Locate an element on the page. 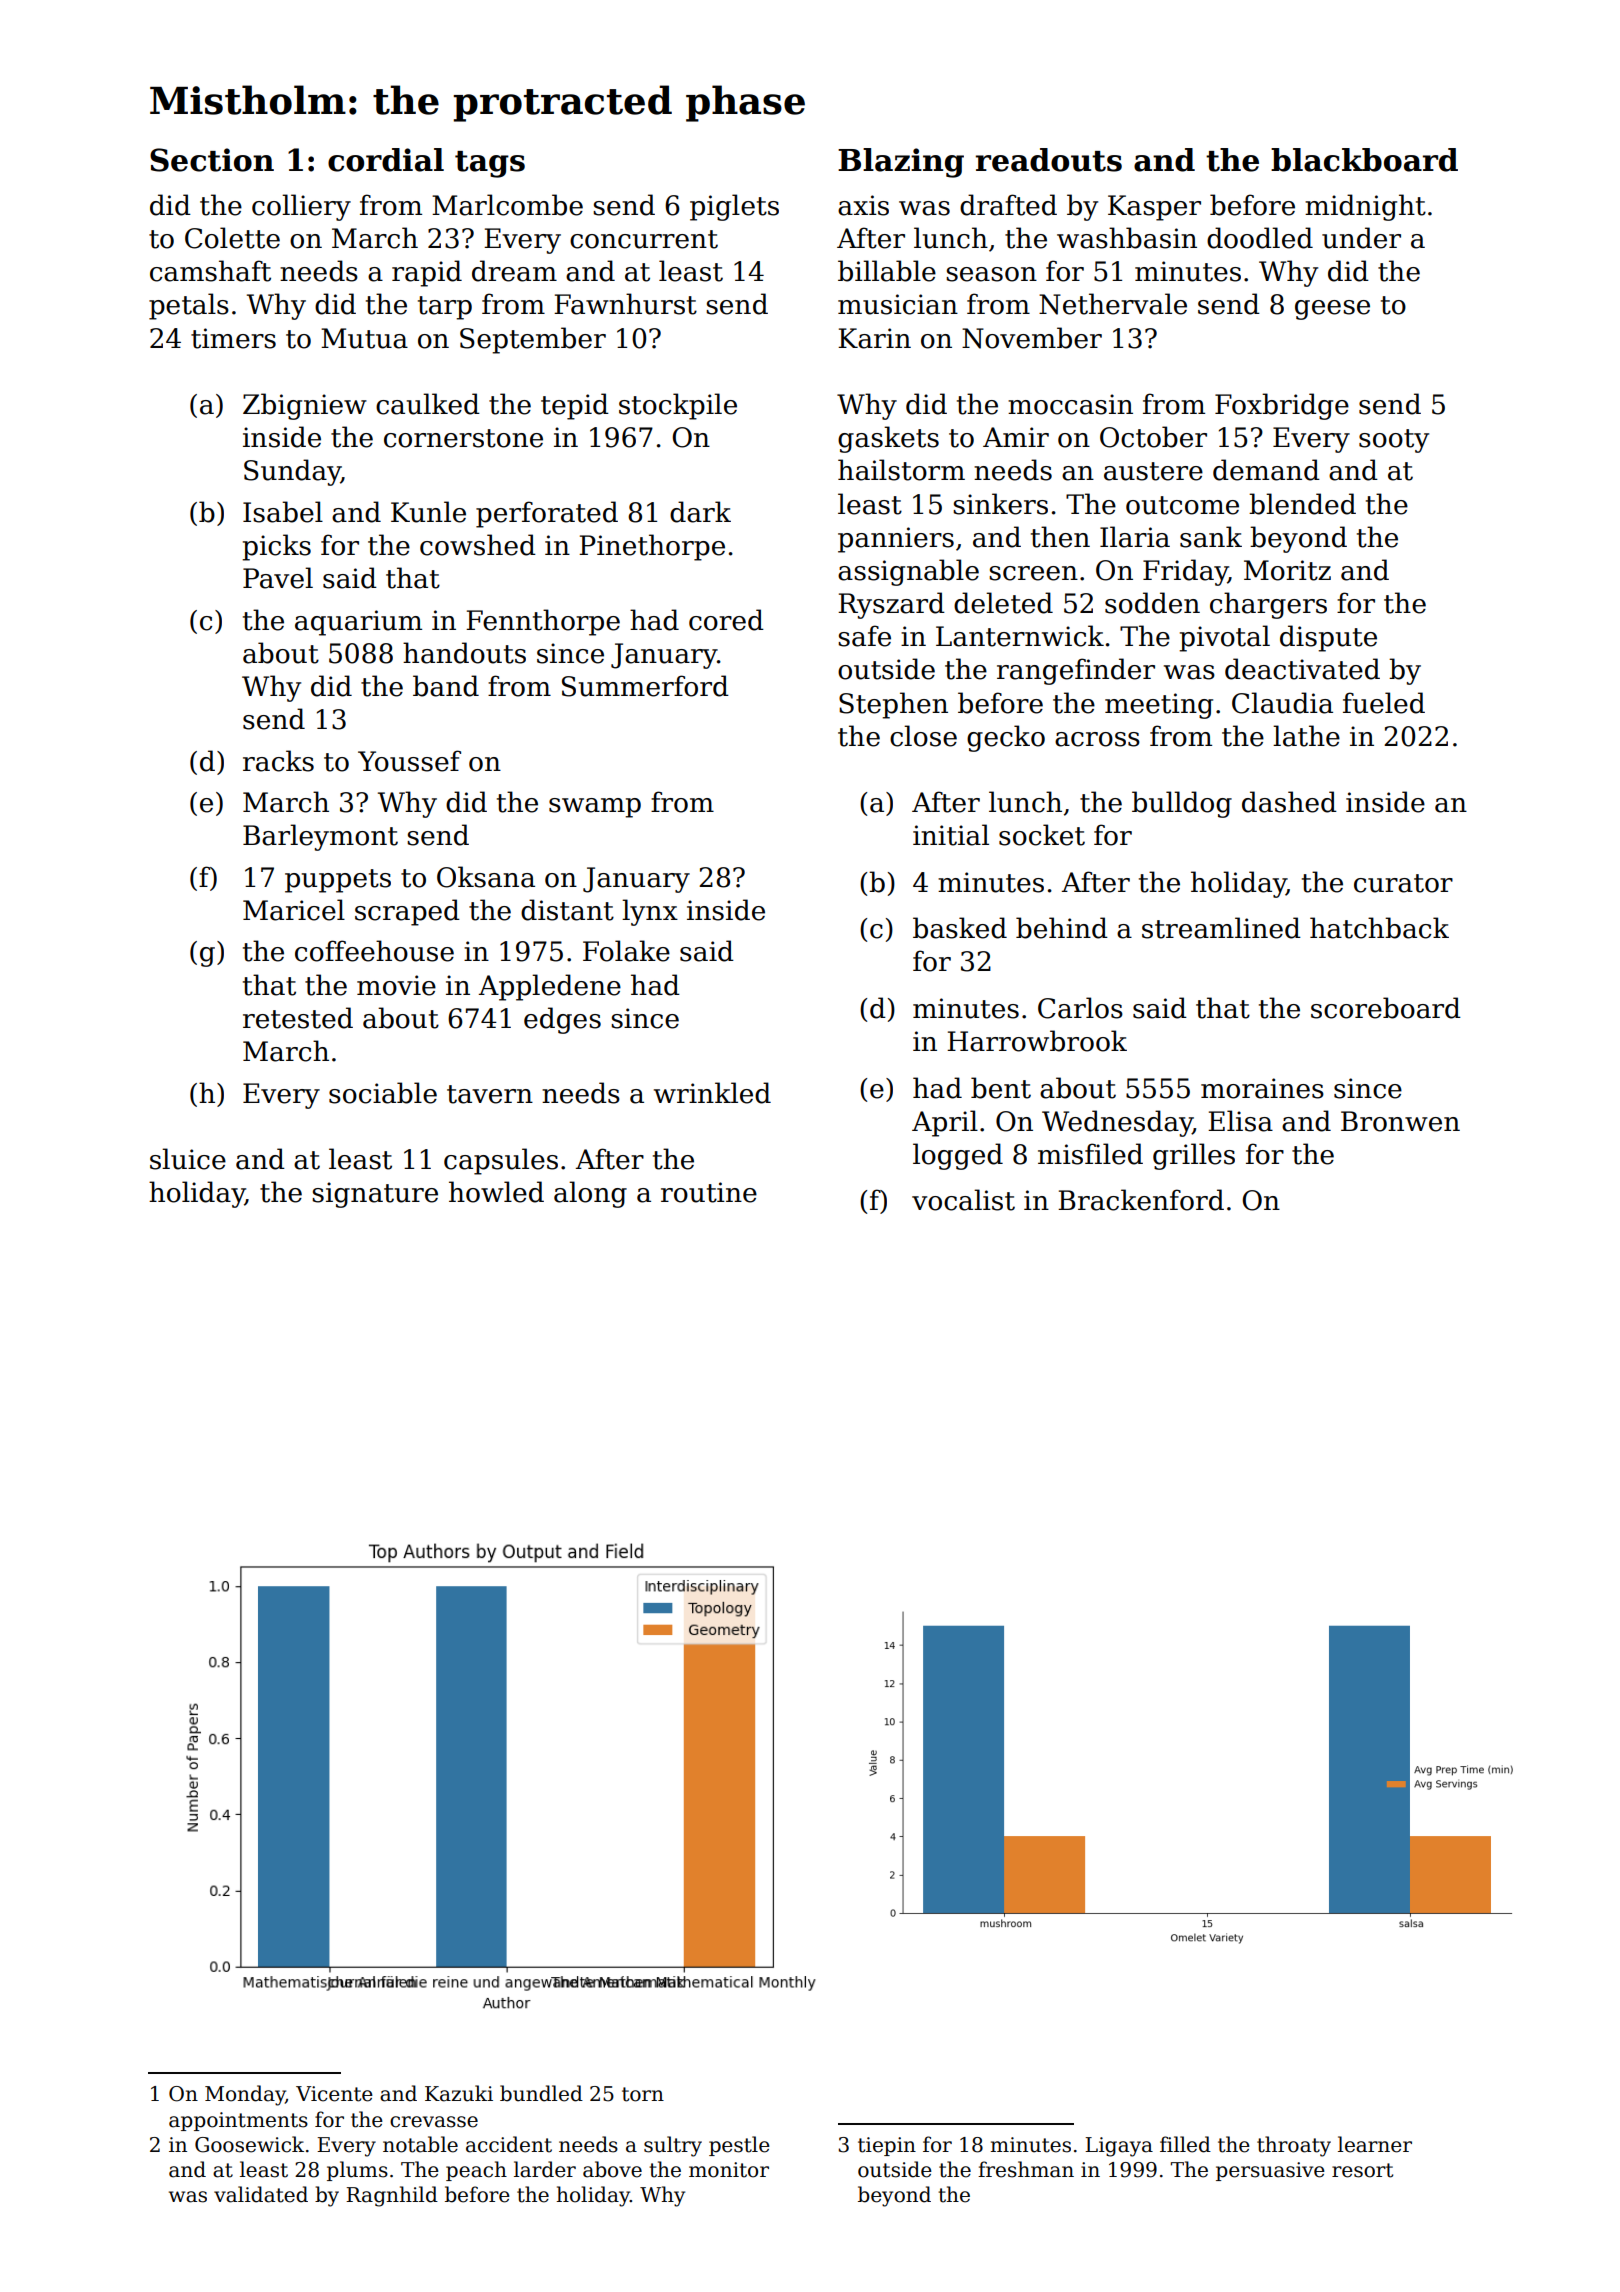  movie is located at coordinates (396, 985).
